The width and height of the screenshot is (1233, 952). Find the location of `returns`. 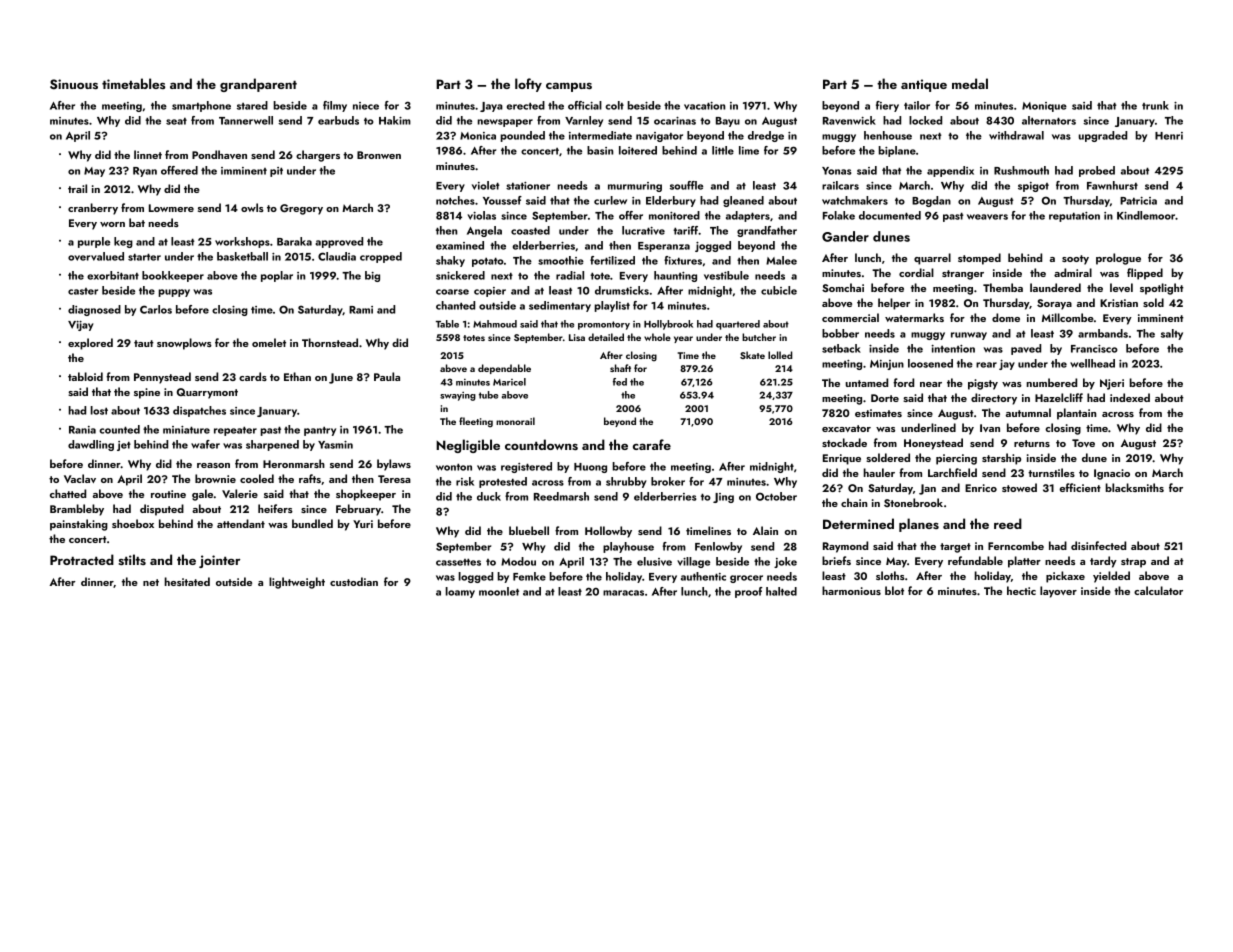

returns is located at coordinates (1032, 443).
